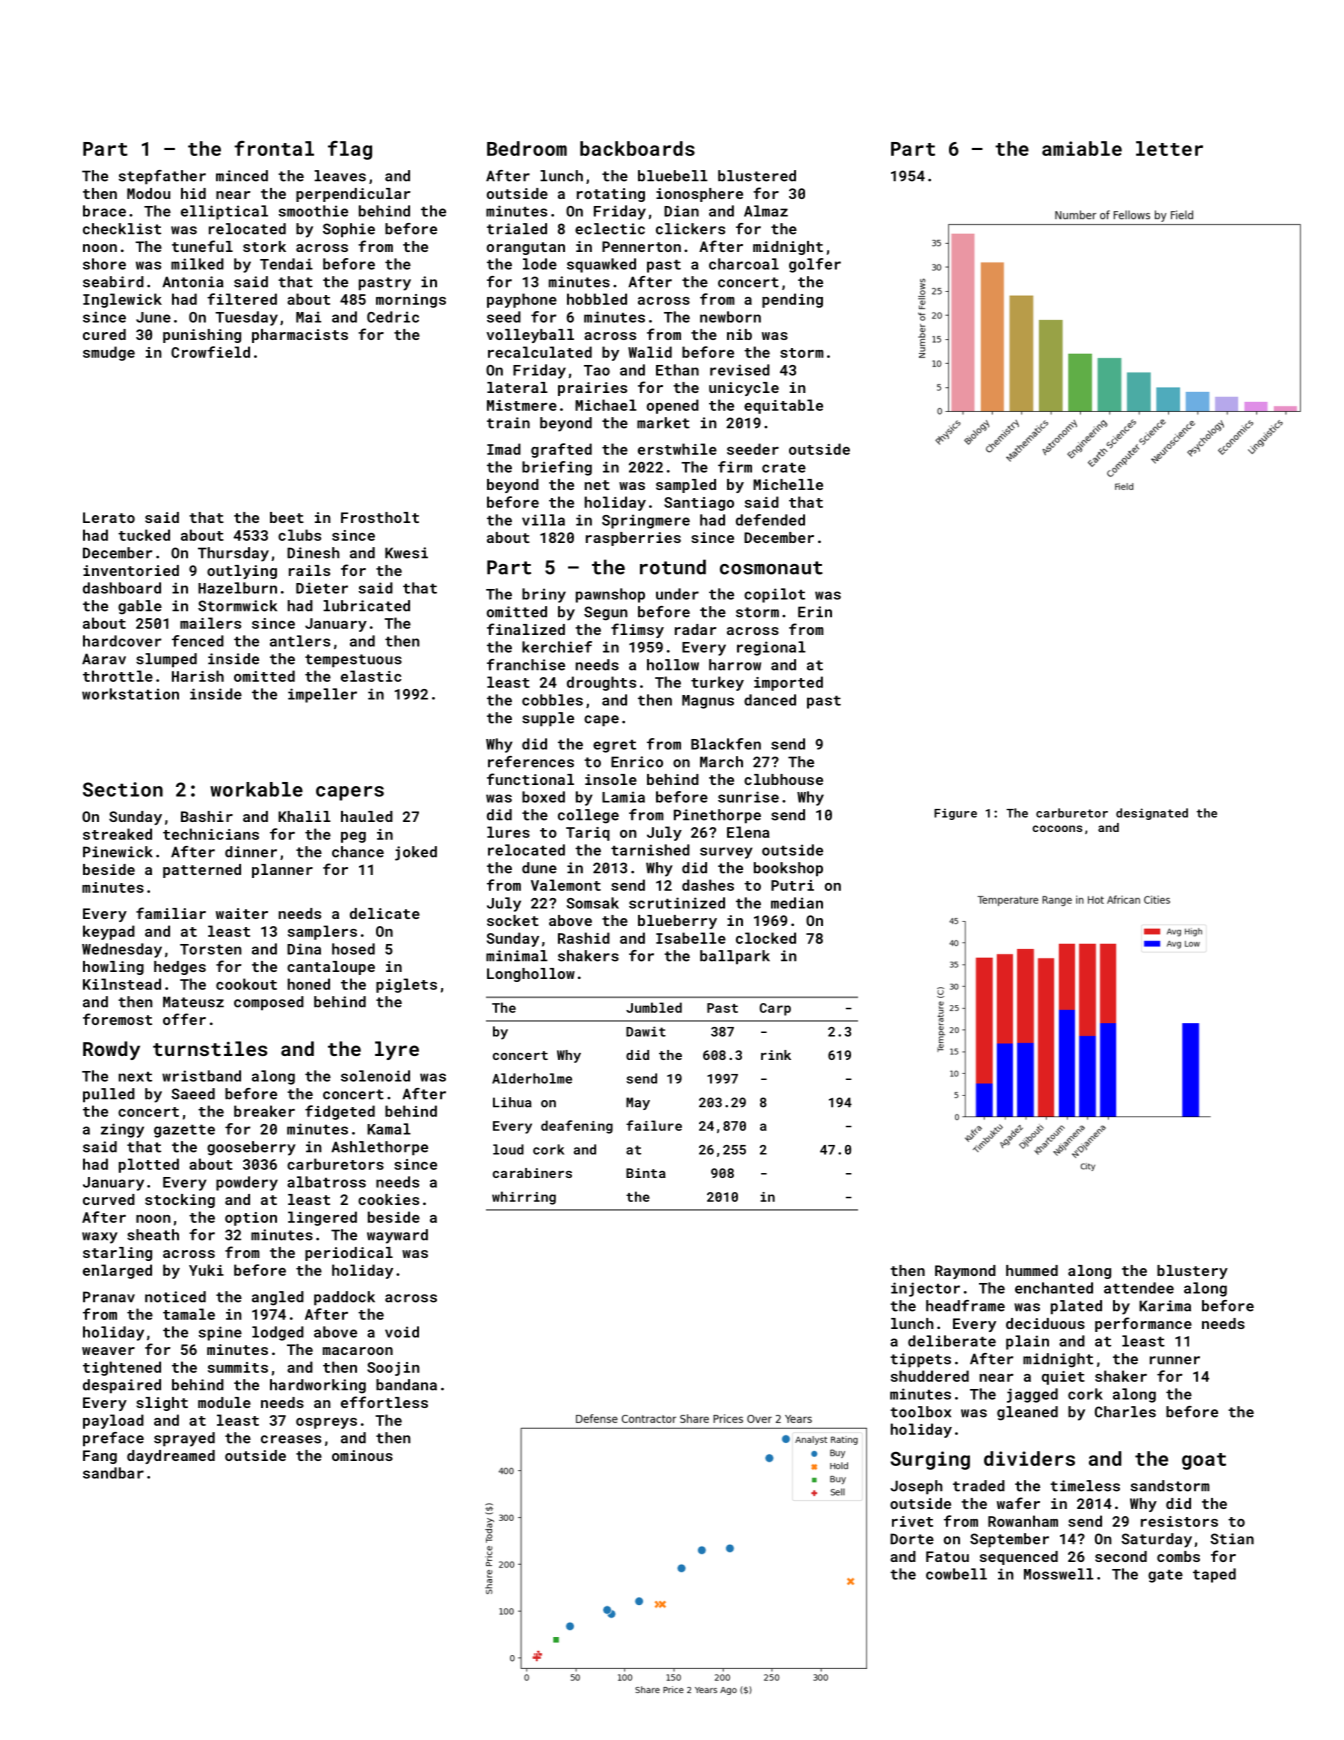  Describe the element at coordinates (1152, 814) in the screenshot. I see `designated` at that location.
